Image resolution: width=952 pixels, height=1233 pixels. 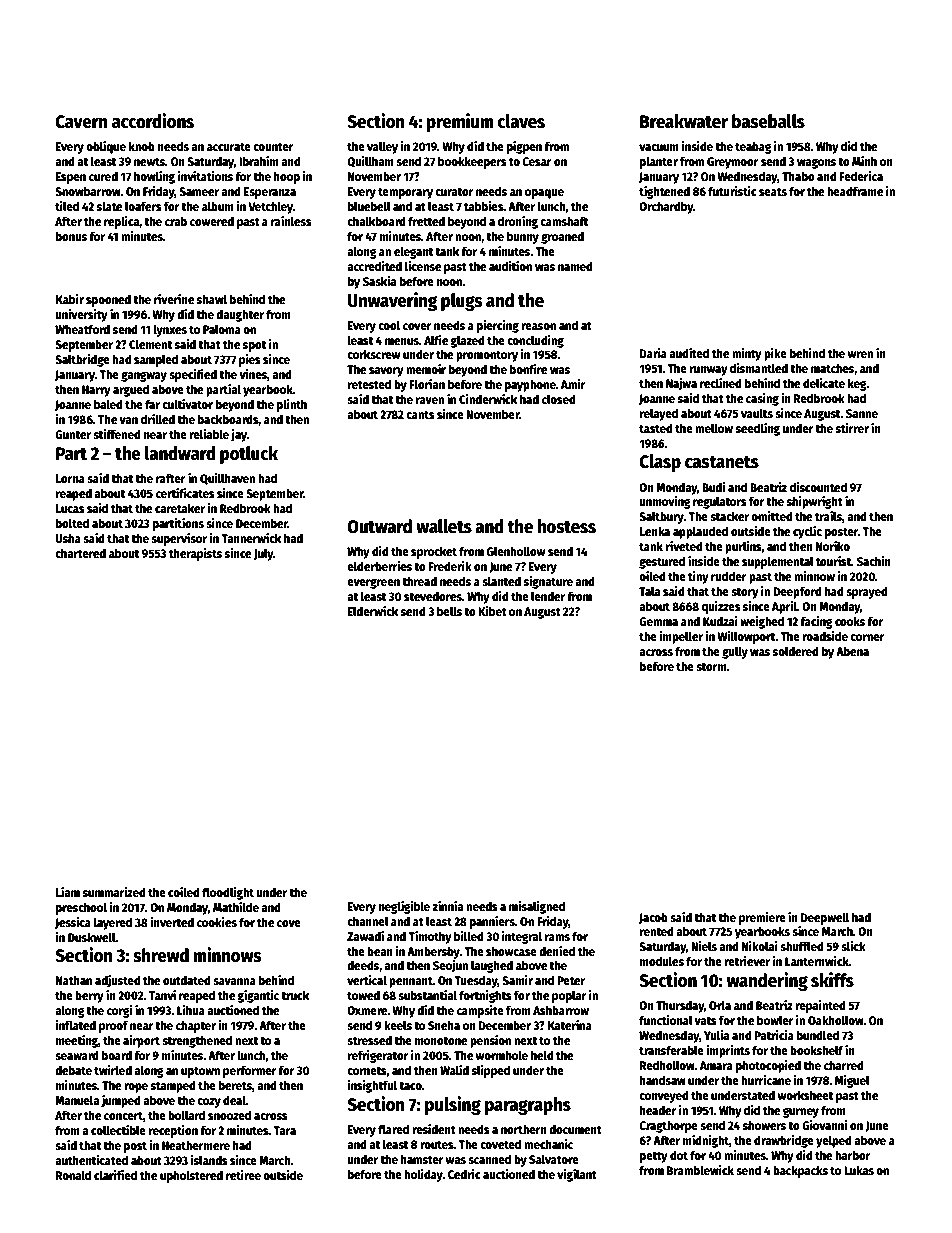 What do you see at coordinates (73, 1175) in the screenshot?
I see `Ronald` at bounding box center [73, 1175].
